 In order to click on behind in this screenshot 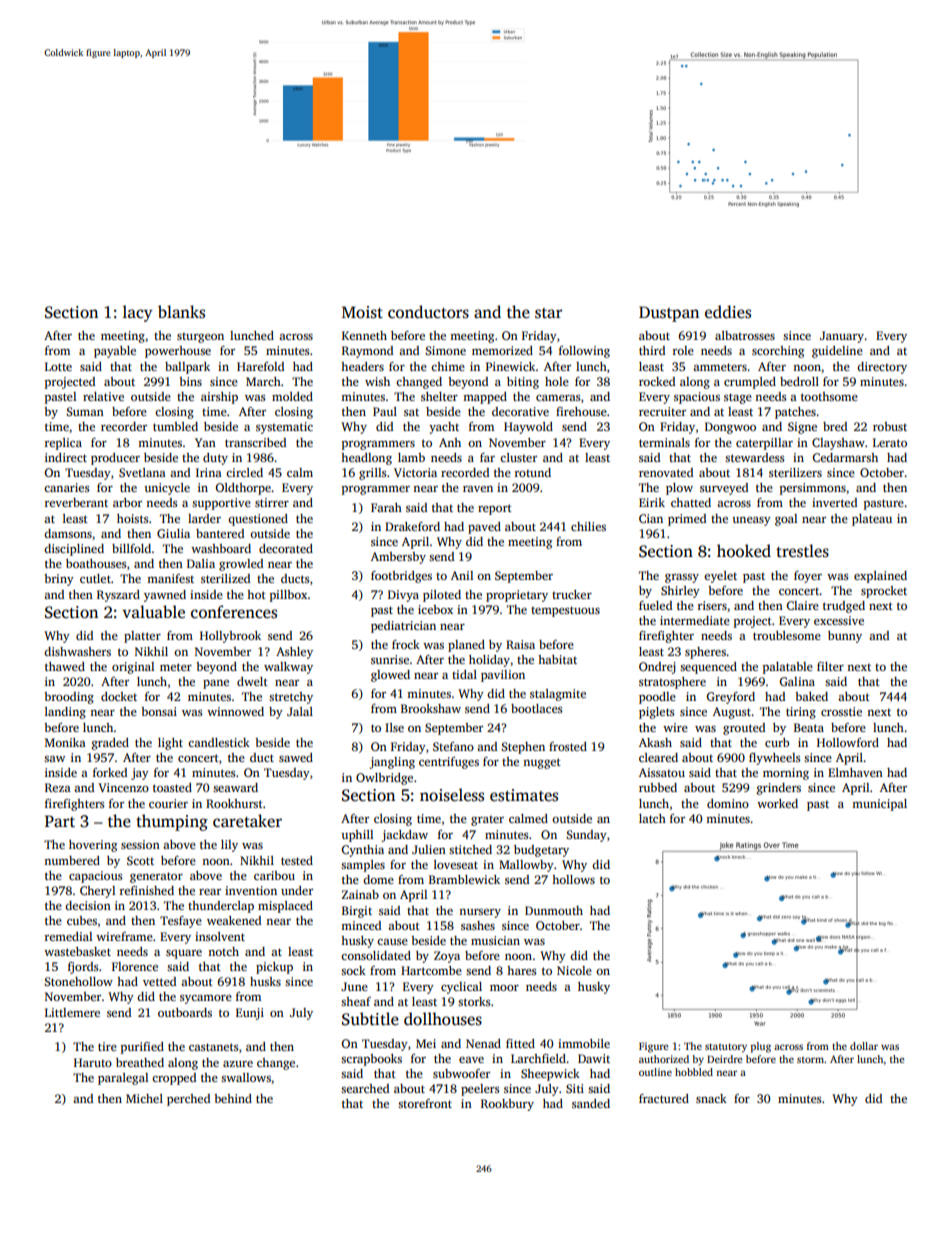, I will do `click(233, 1098)`.
